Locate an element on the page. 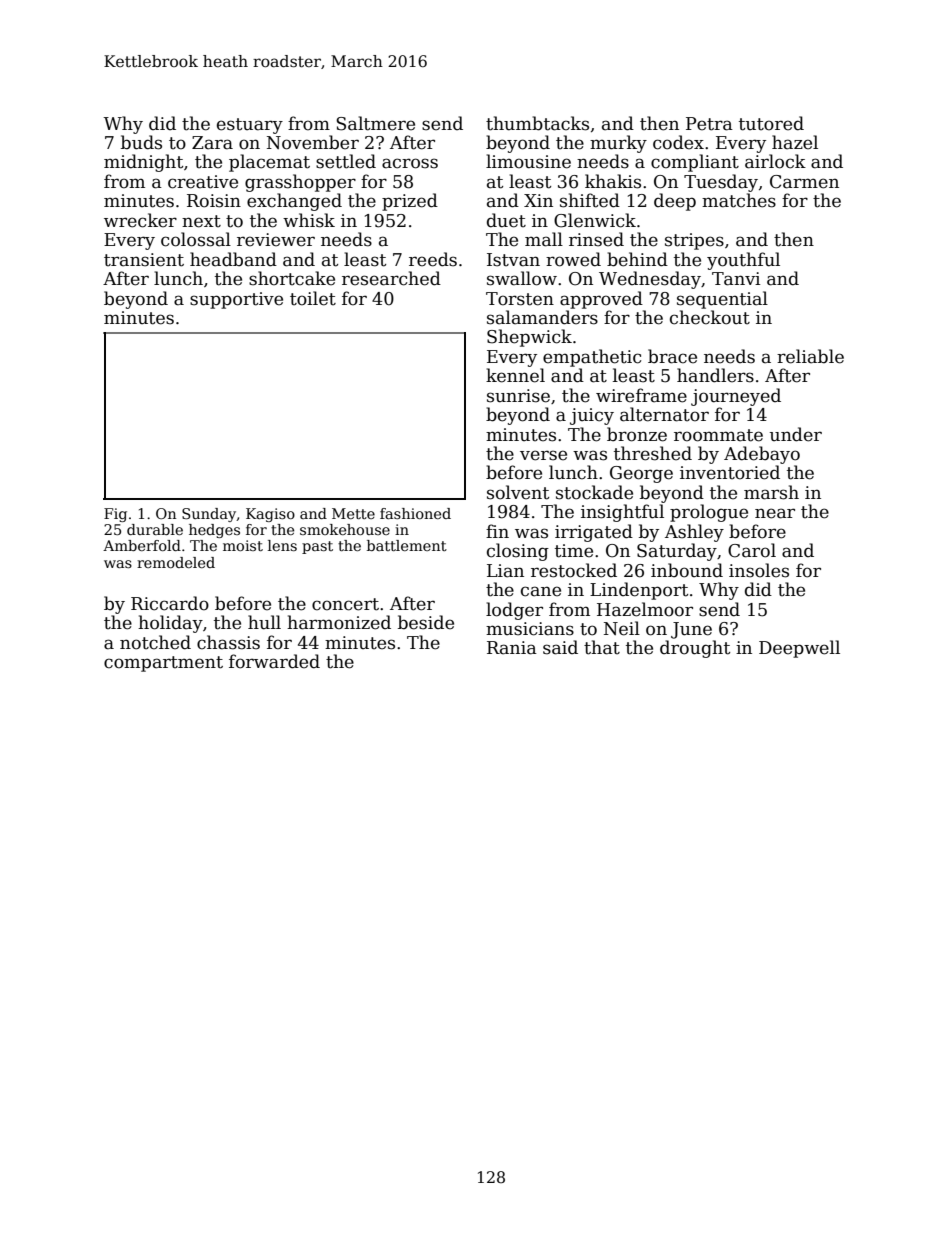 The height and width of the page is (1233, 952). midnight is located at coordinates (143, 163).
